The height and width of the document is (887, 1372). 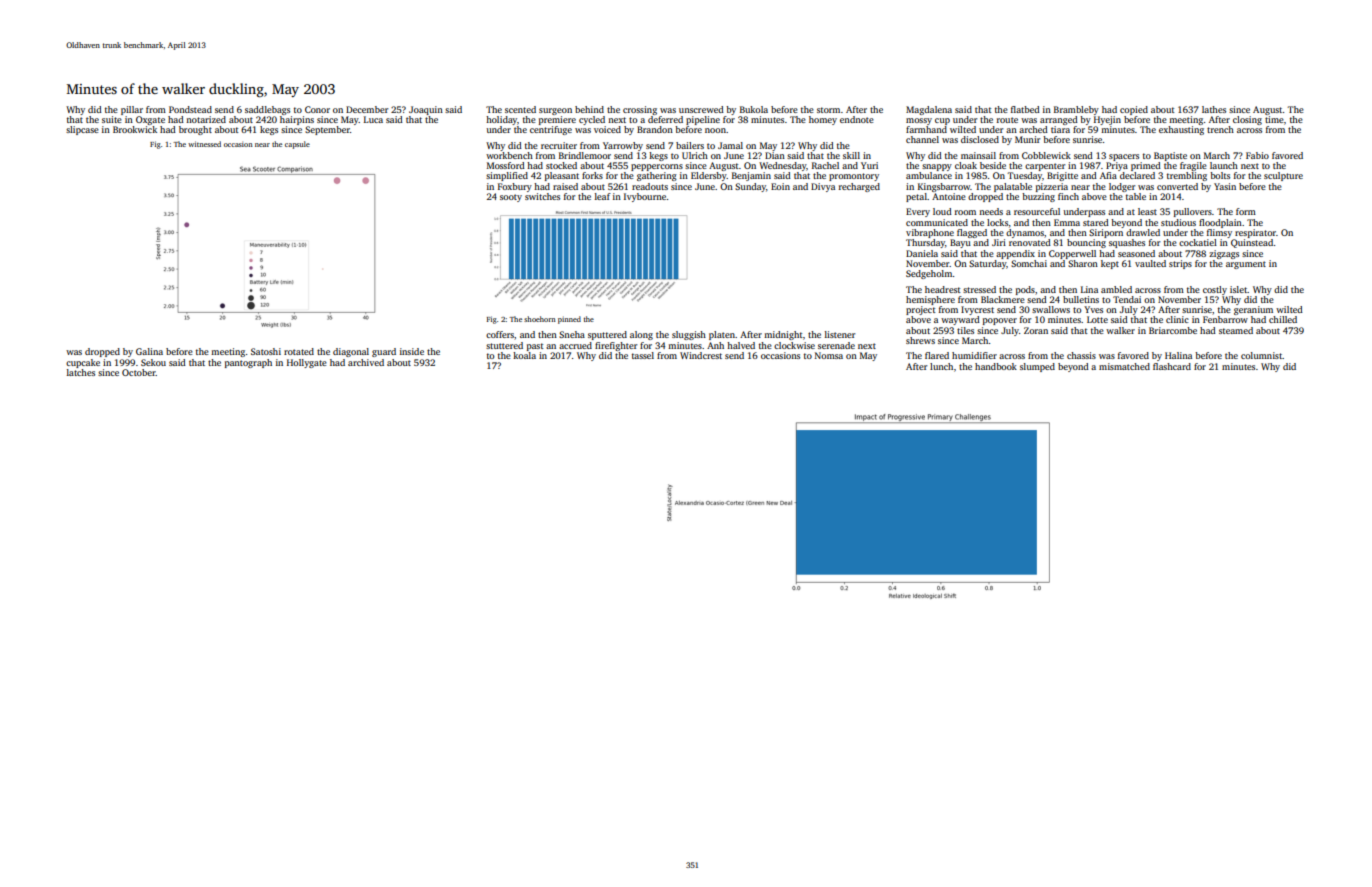 I want to click on islet, so click(x=1239, y=289).
